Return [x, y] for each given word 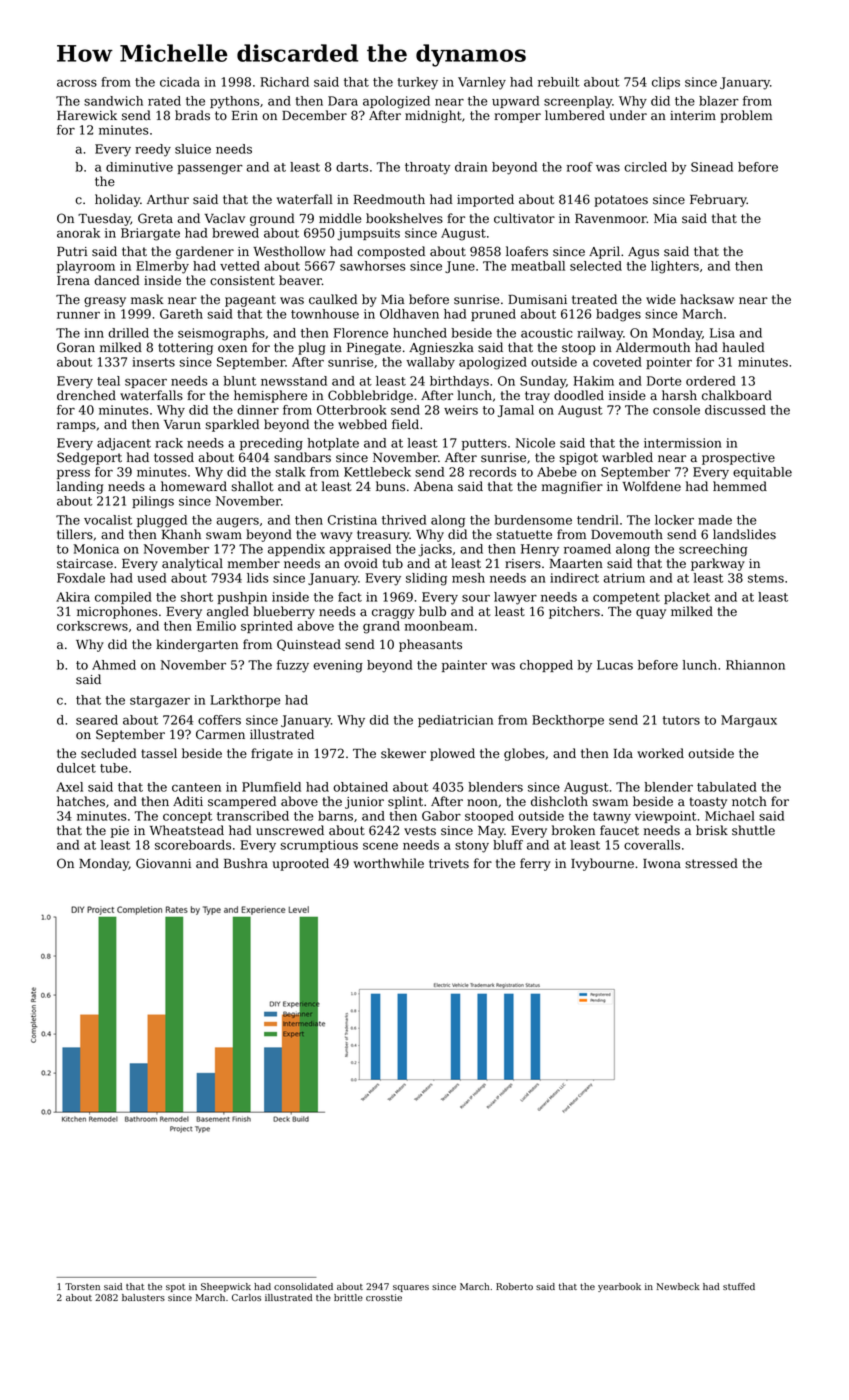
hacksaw [707, 299]
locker [674, 520]
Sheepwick [226, 1287]
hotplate [333, 444]
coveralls [652, 845]
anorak [78, 233]
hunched [420, 333]
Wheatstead [187, 830]
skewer [403, 753]
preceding [271, 444]
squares [411, 1288]
